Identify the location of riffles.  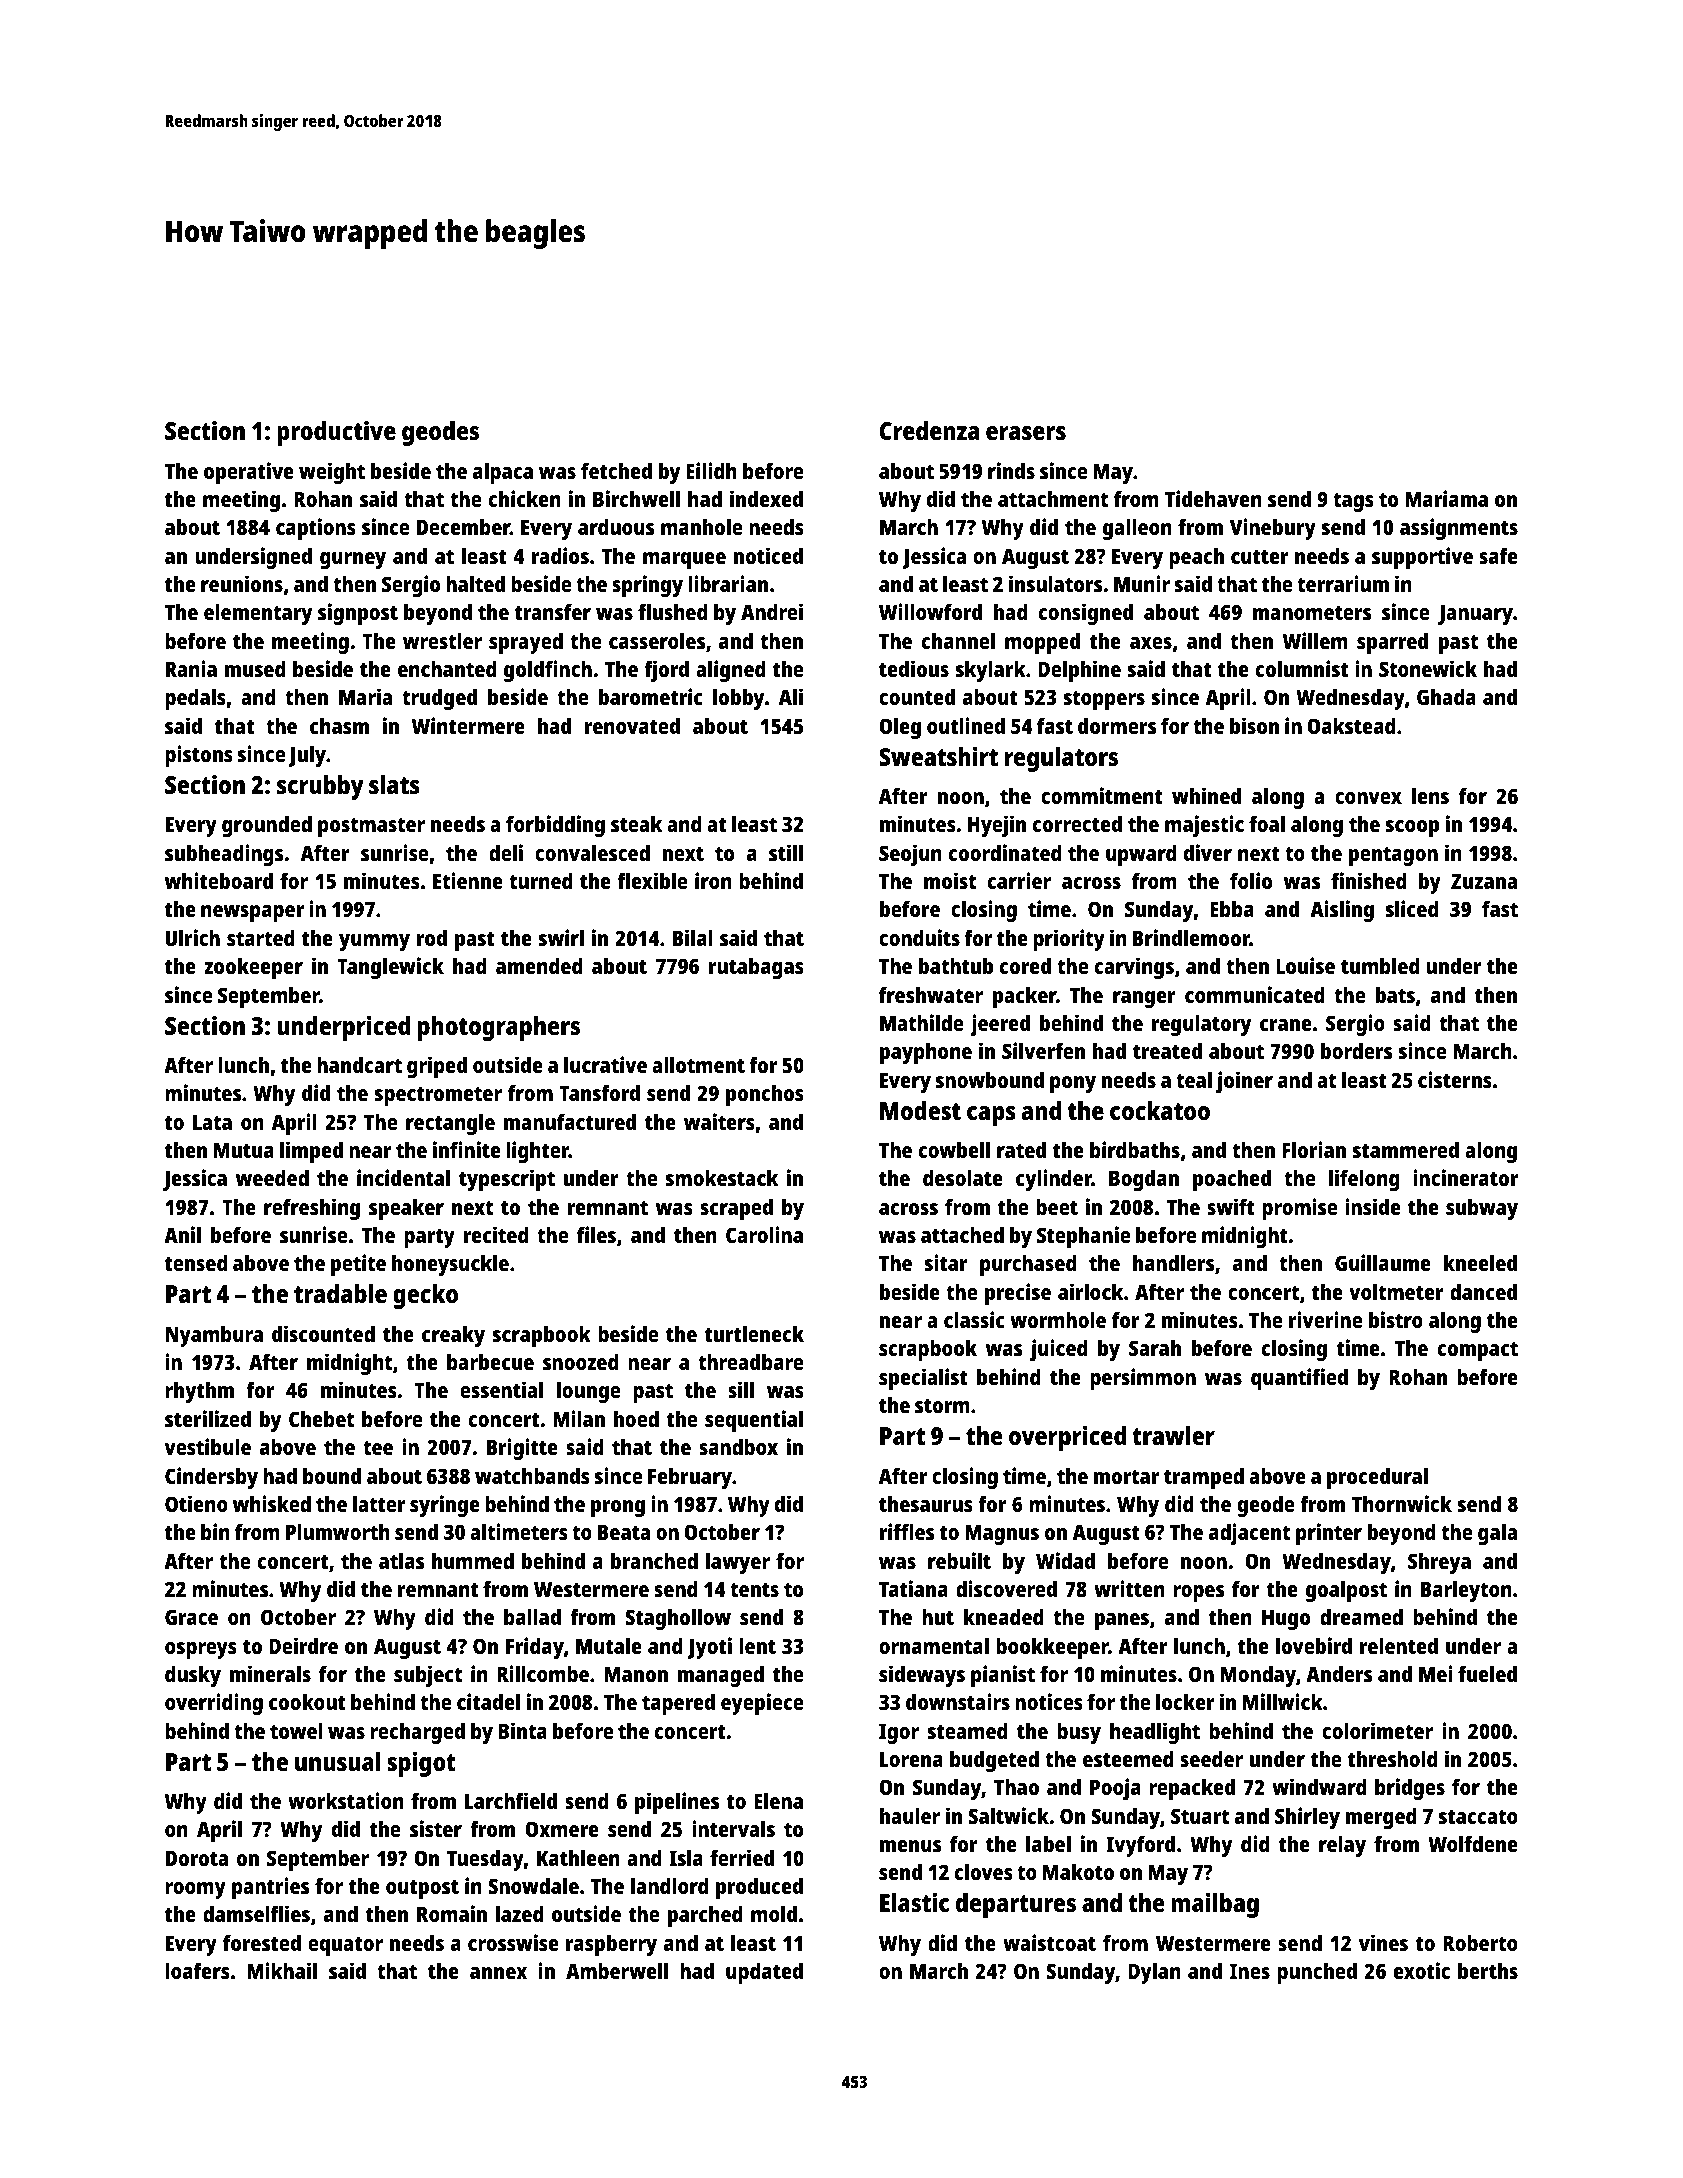
(907, 1531).
